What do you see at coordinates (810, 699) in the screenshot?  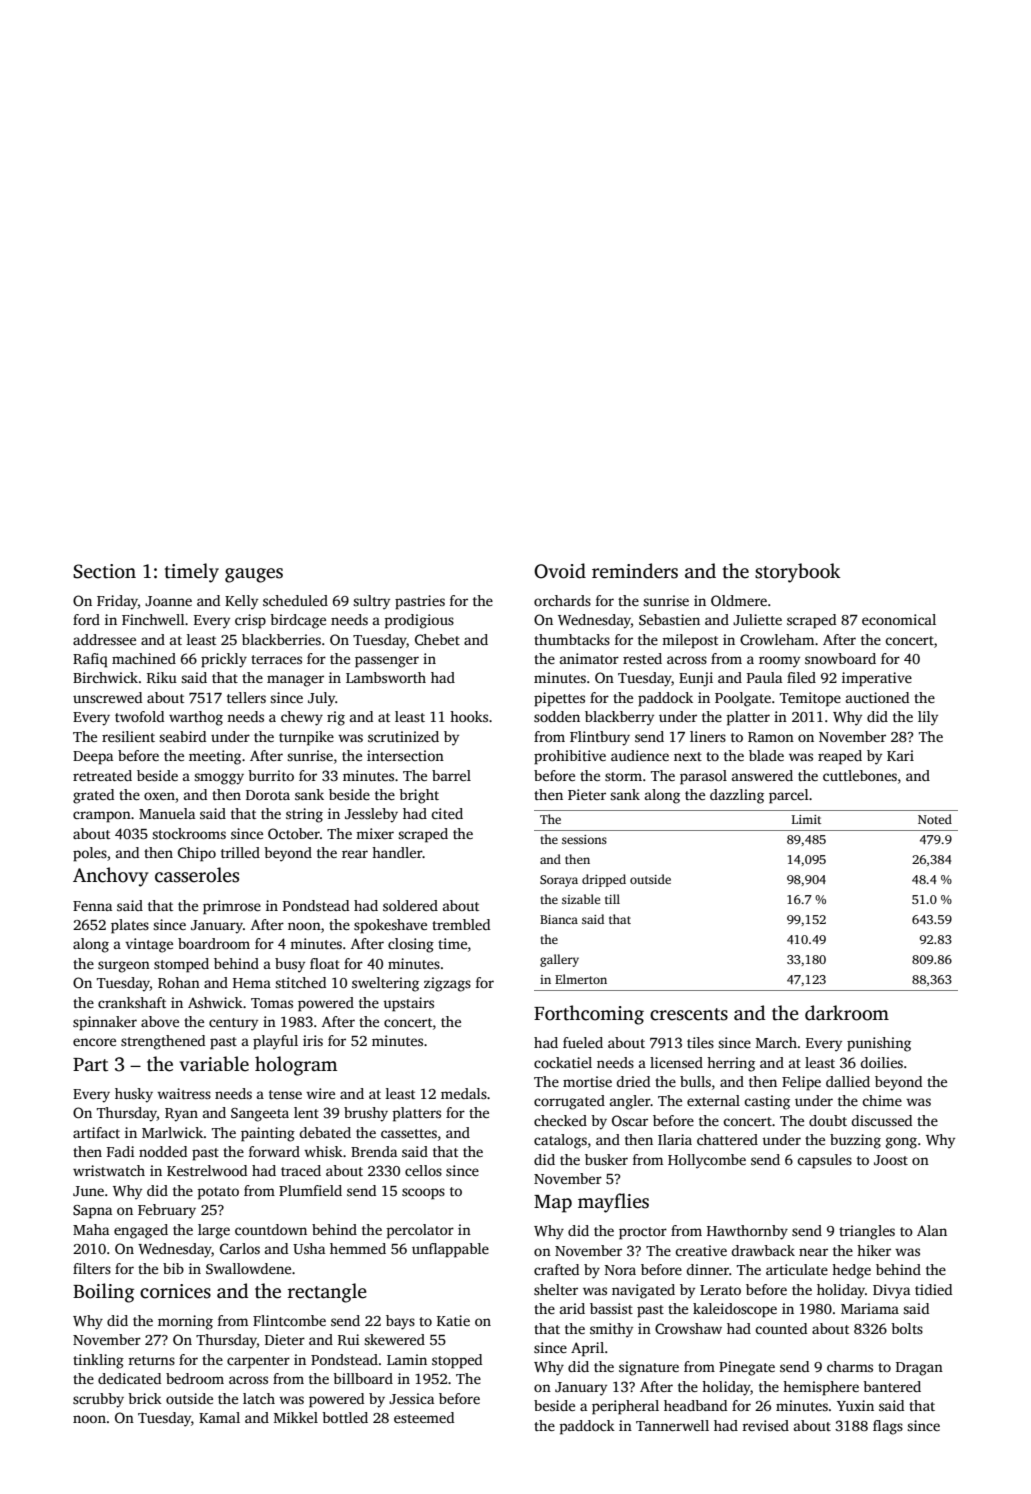 I see `Temitope` at bounding box center [810, 699].
